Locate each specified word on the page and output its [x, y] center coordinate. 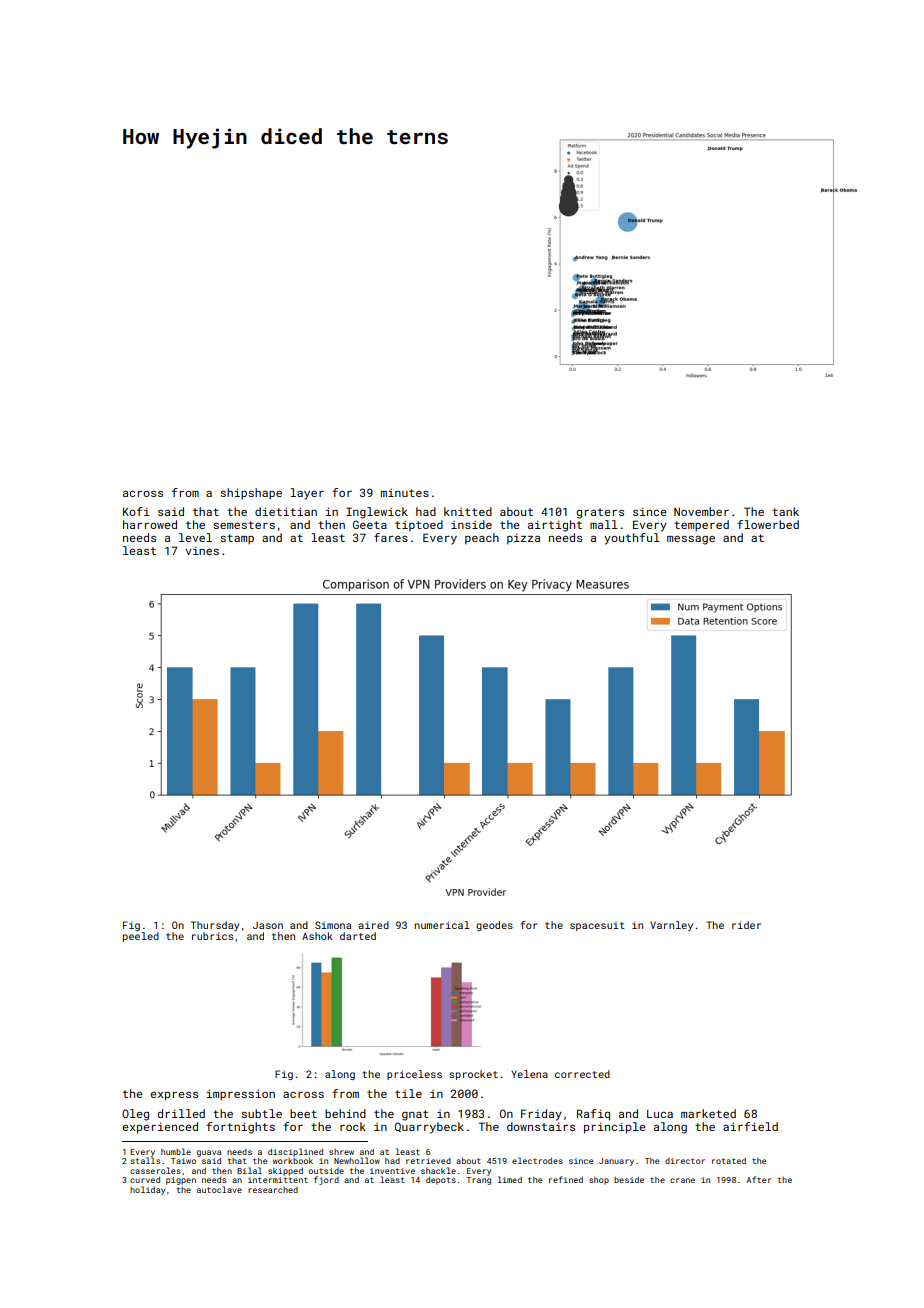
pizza [523, 539]
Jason [268, 925]
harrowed [150, 524]
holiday [147, 1190]
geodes [494, 926]
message [691, 540]
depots [441, 1180]
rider [746, 925]
